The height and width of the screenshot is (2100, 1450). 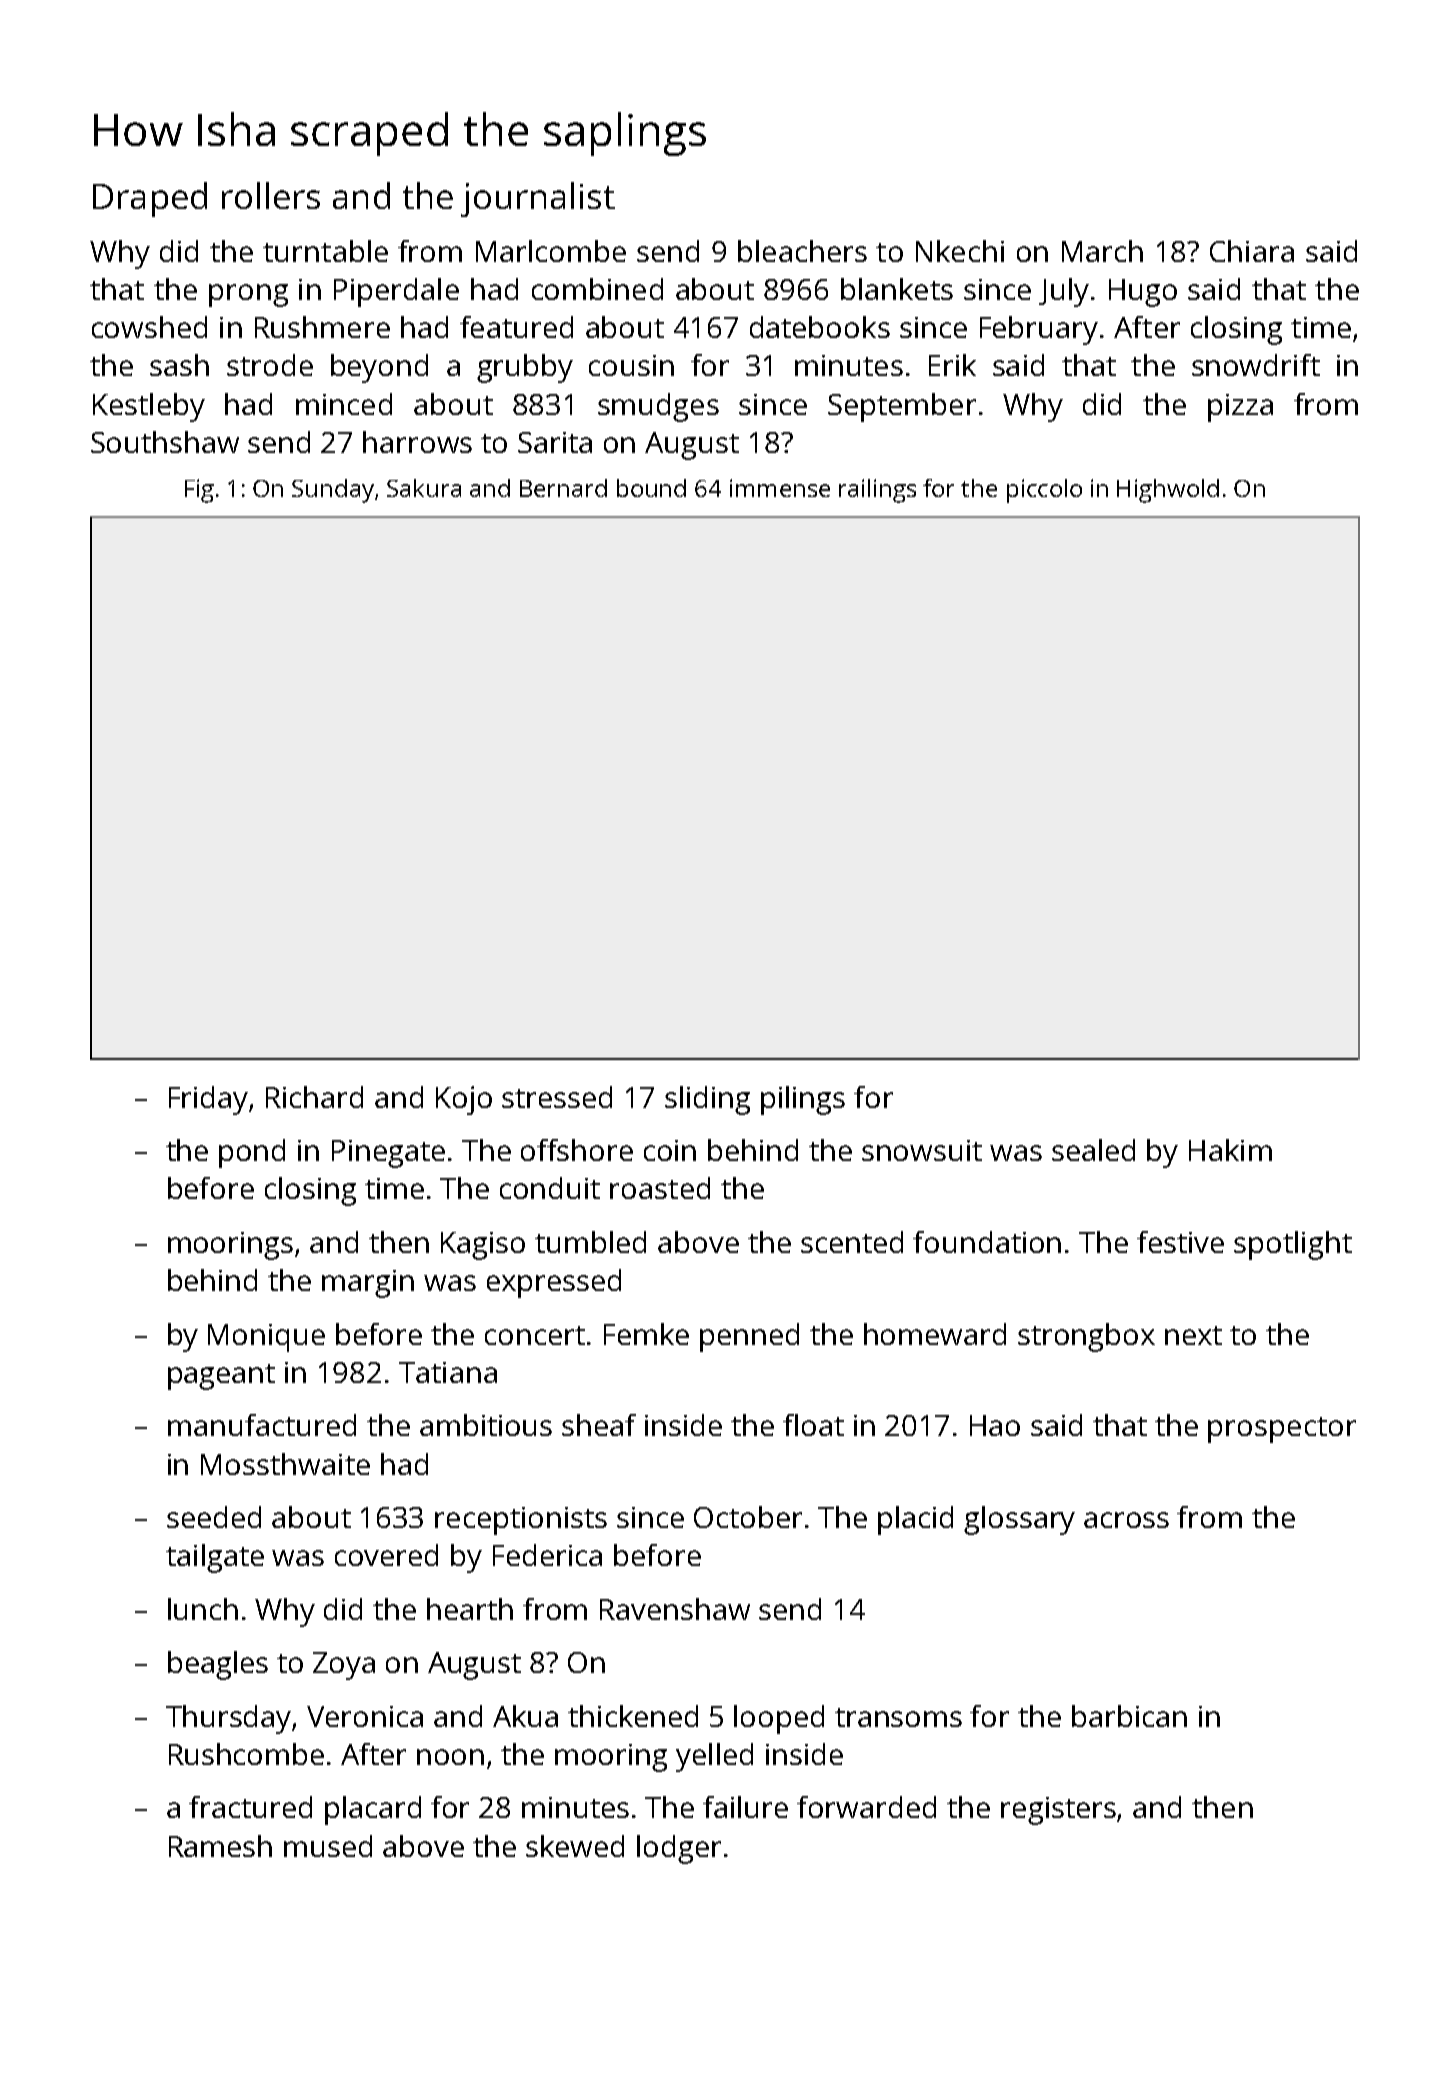 I want to click on Draped, so click(x=150, y=199).
